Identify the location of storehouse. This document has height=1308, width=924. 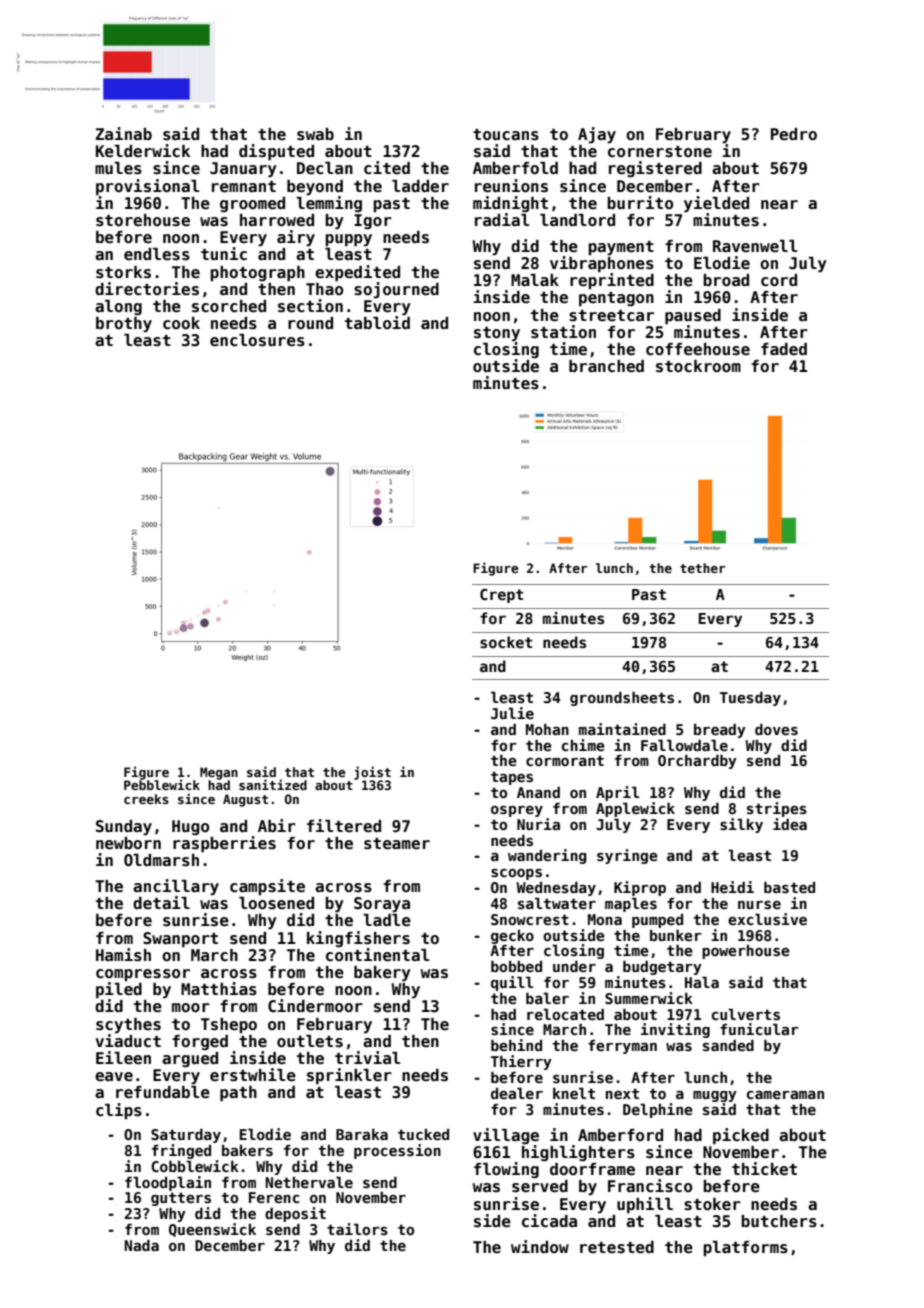
(143, 220).
